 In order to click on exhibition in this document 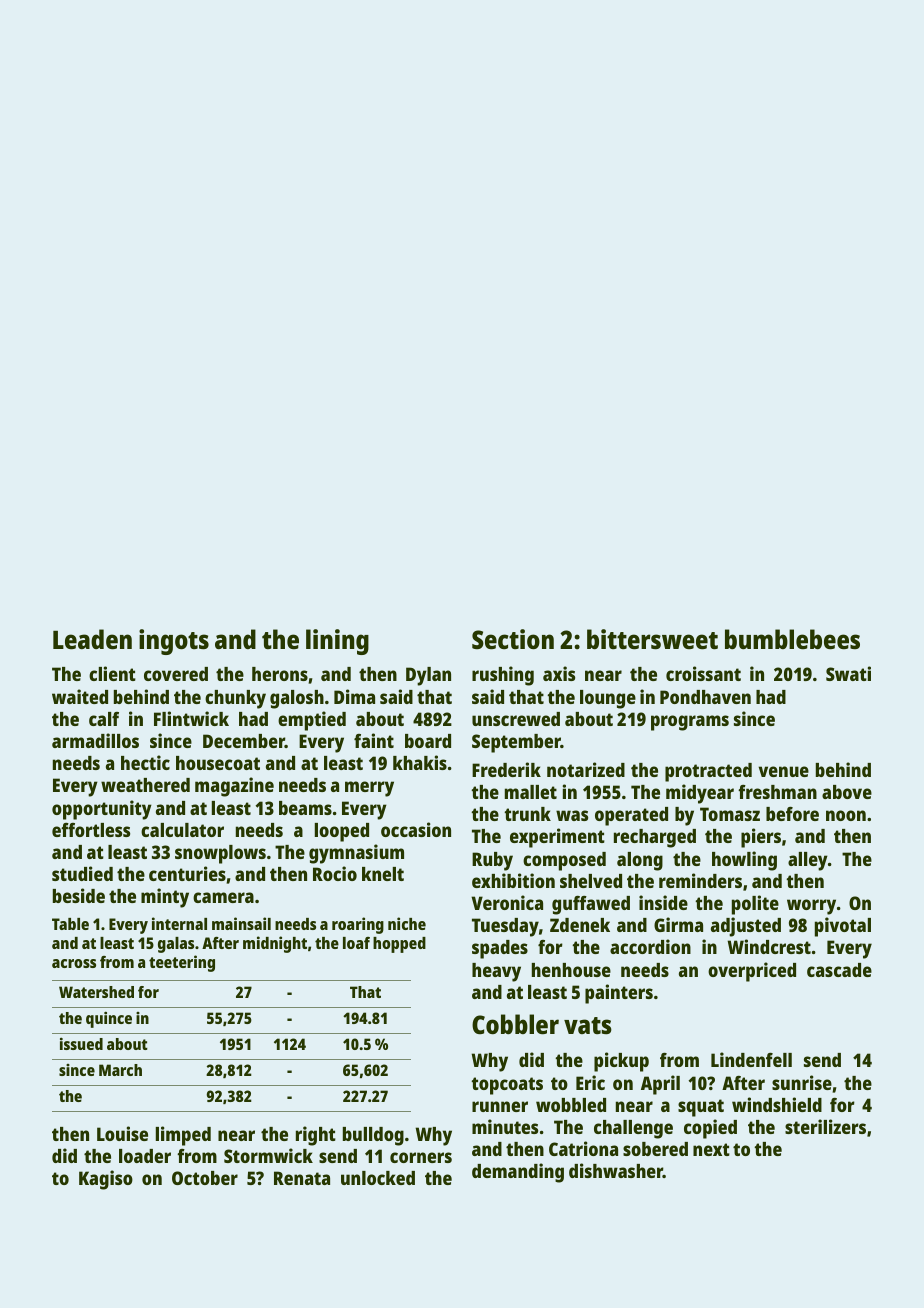, I will do `click(513, 880)`.
